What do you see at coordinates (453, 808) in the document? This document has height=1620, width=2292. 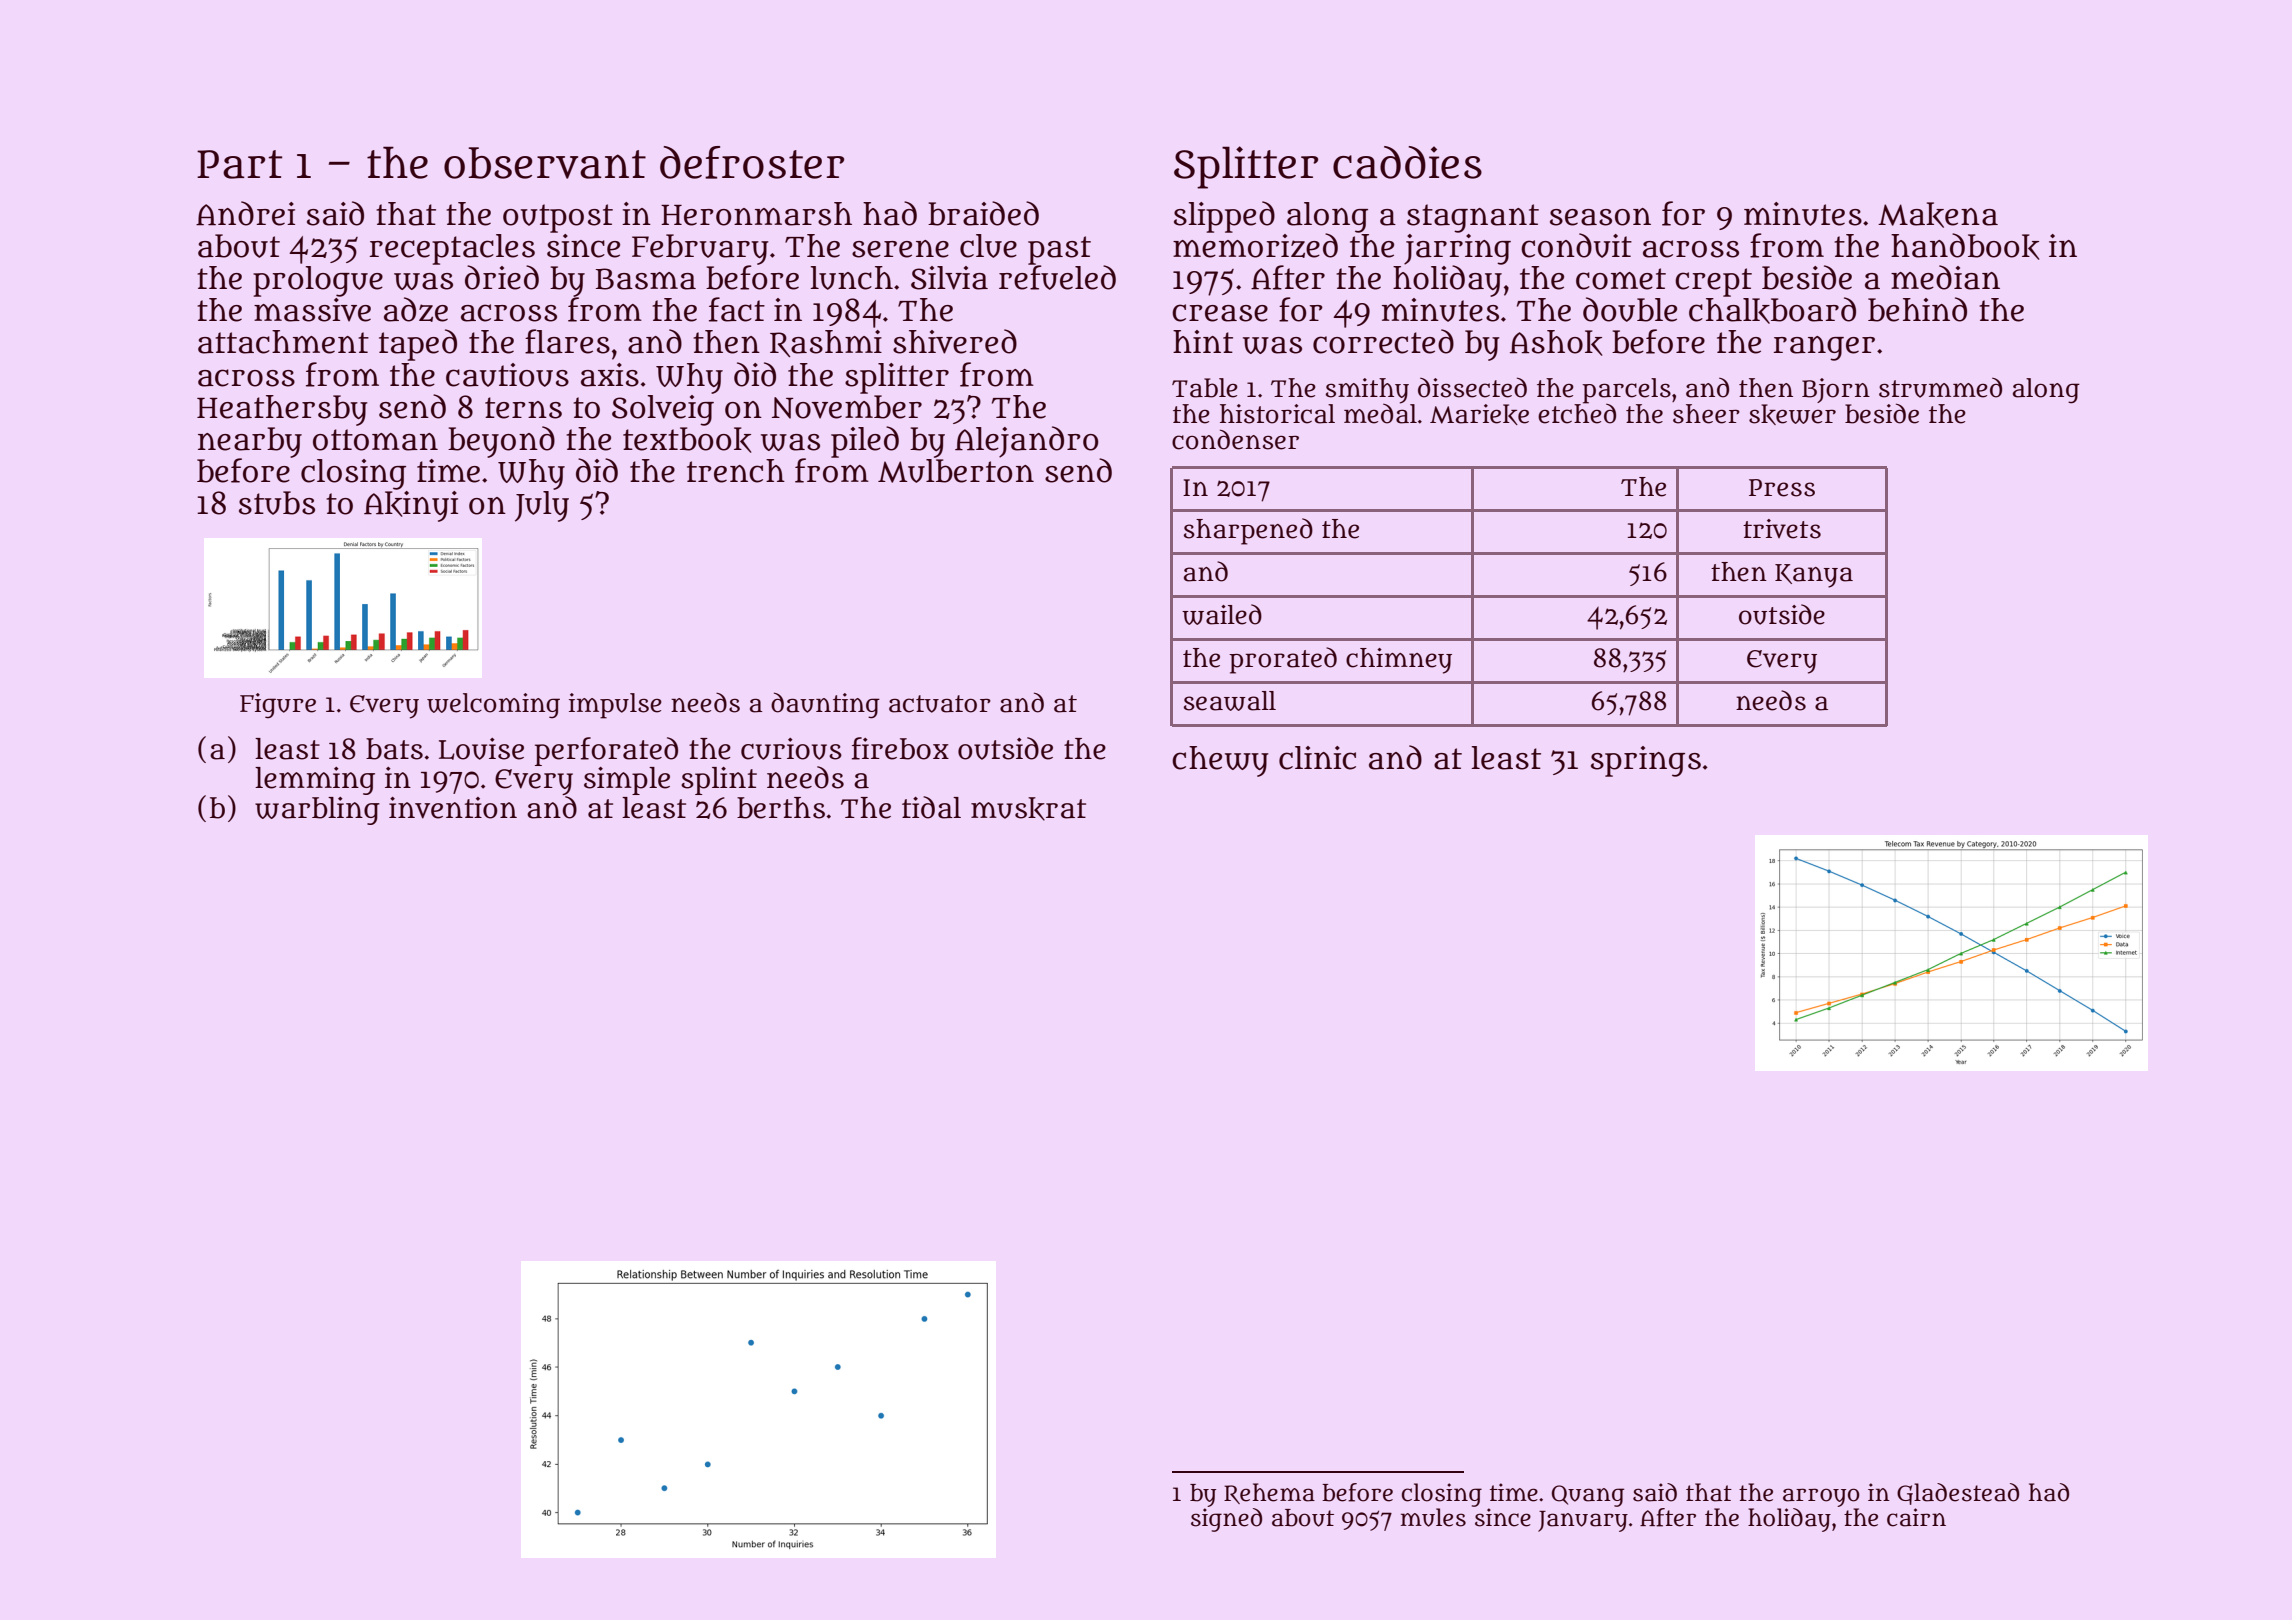 I see `invention` at bounding box center [453, 808].
